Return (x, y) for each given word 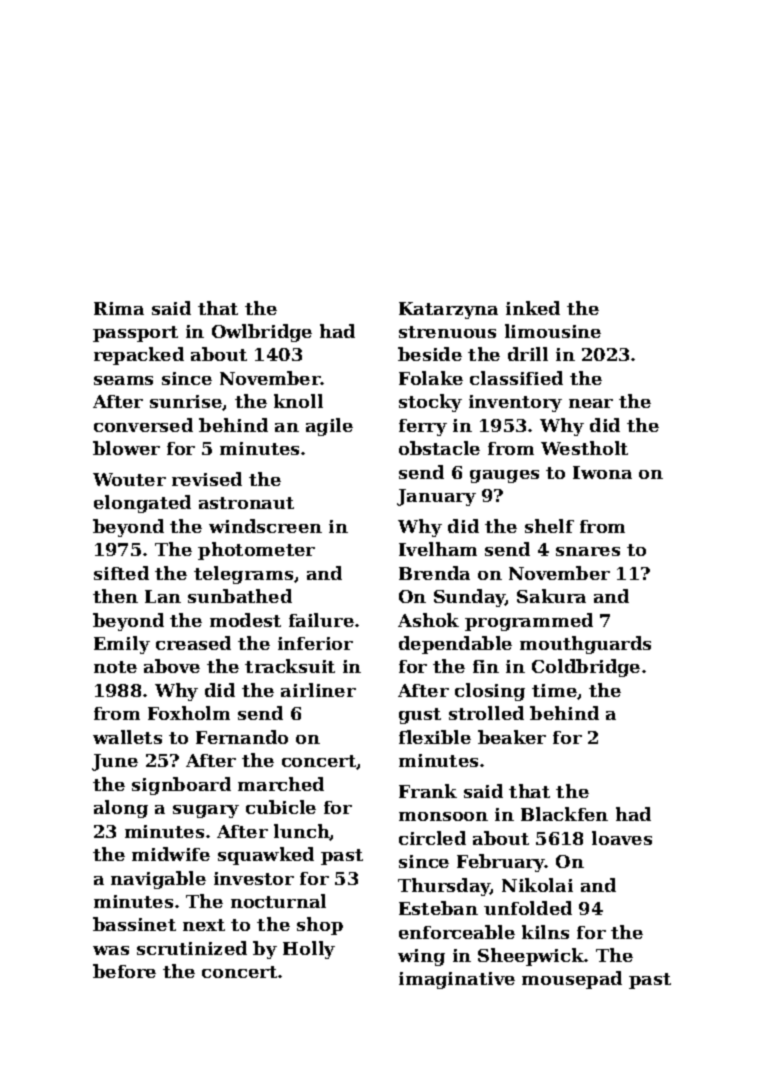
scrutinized (192, 948)
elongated (142, 504)
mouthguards (585, 645)
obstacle (439, 448)
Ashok (428, 620)
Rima (119, 308)
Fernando (242, 737)
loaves (622, 838)
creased (193, 643)
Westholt (584, 448)
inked (533, 308)
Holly (309, 950)
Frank (428, 791)
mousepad (572, 980)
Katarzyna (448, 310)
